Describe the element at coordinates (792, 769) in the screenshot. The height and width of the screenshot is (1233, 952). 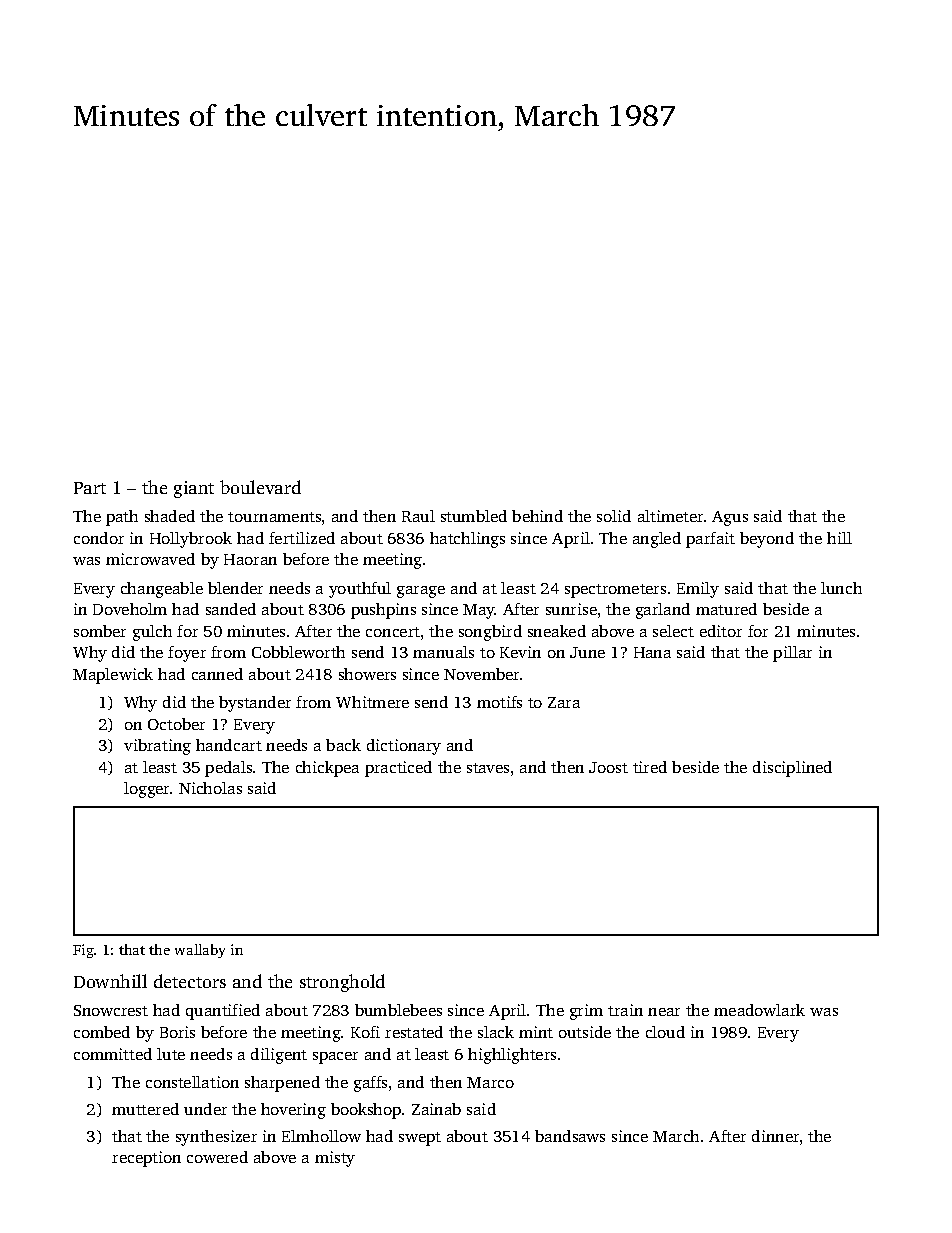
I see `disciplined` at that location.
